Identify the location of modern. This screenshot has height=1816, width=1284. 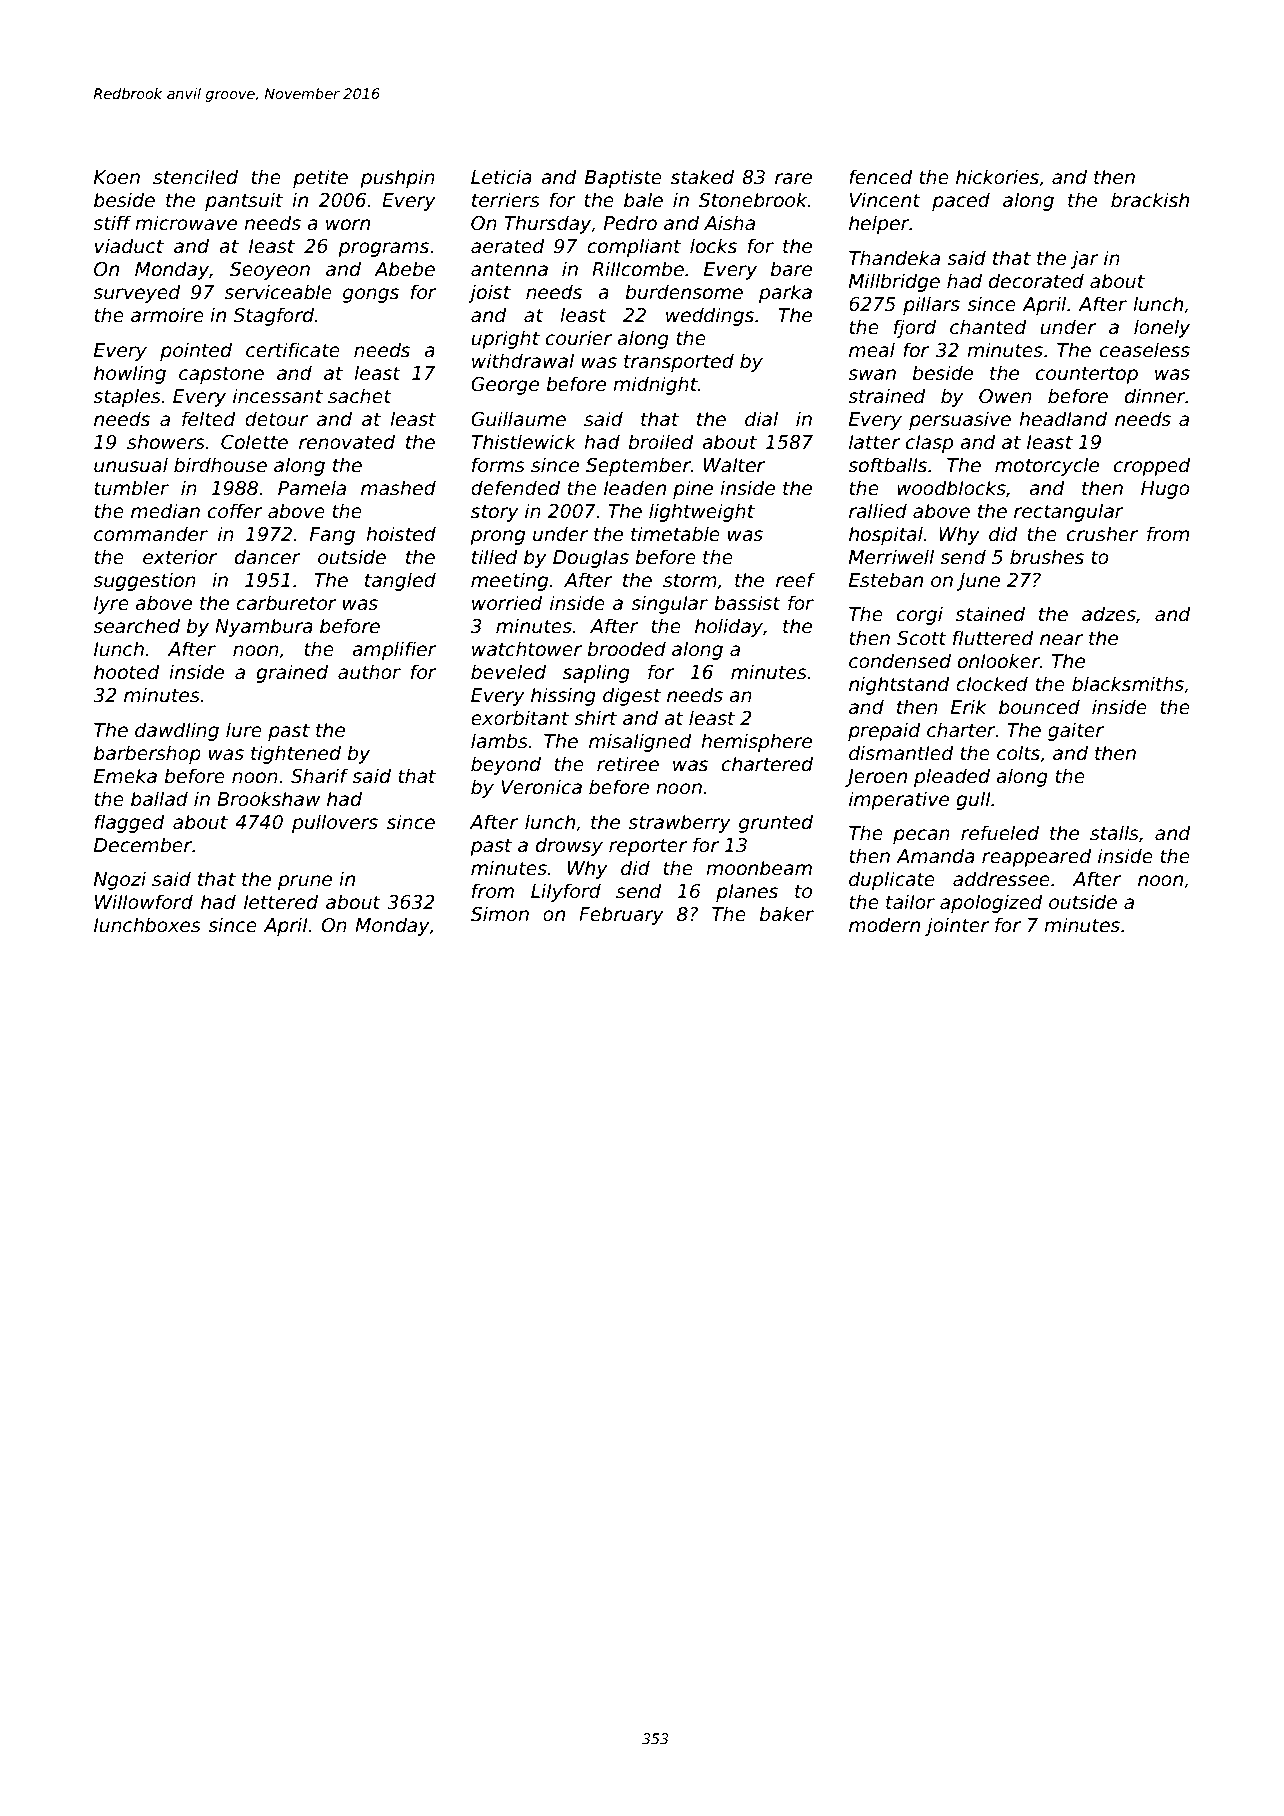
(884, 925).
